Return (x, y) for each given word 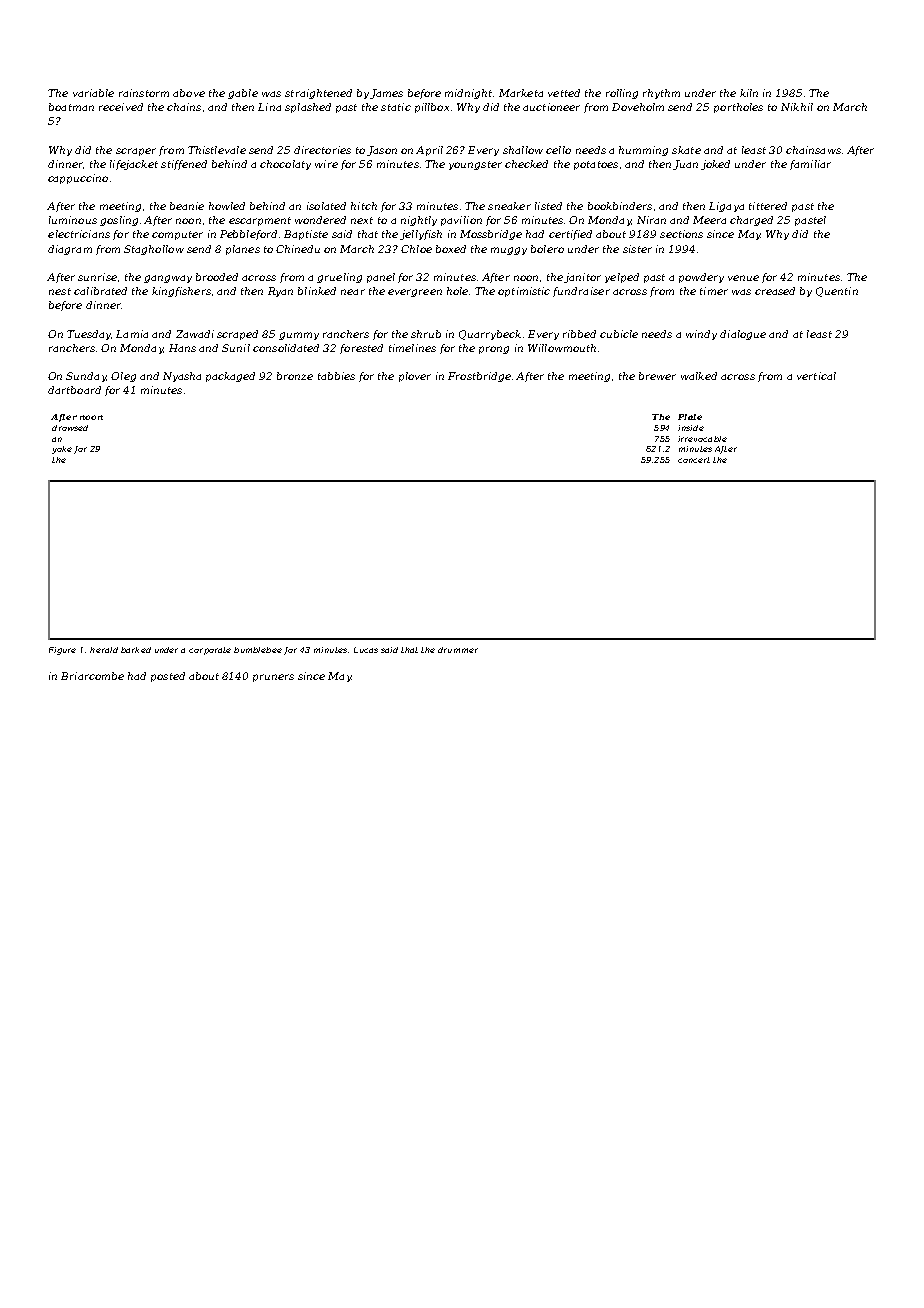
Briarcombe (92, 676)
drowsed (70, 428)
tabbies (336, 376)
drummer (458, 650)
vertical (816, 376)
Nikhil (797, 107)
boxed (451, 249)
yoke (62, 450)
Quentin (837, 292)
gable (243, 94)
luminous (73, 220)
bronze (295, 376)
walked (699, 376)
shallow (523, 150)
